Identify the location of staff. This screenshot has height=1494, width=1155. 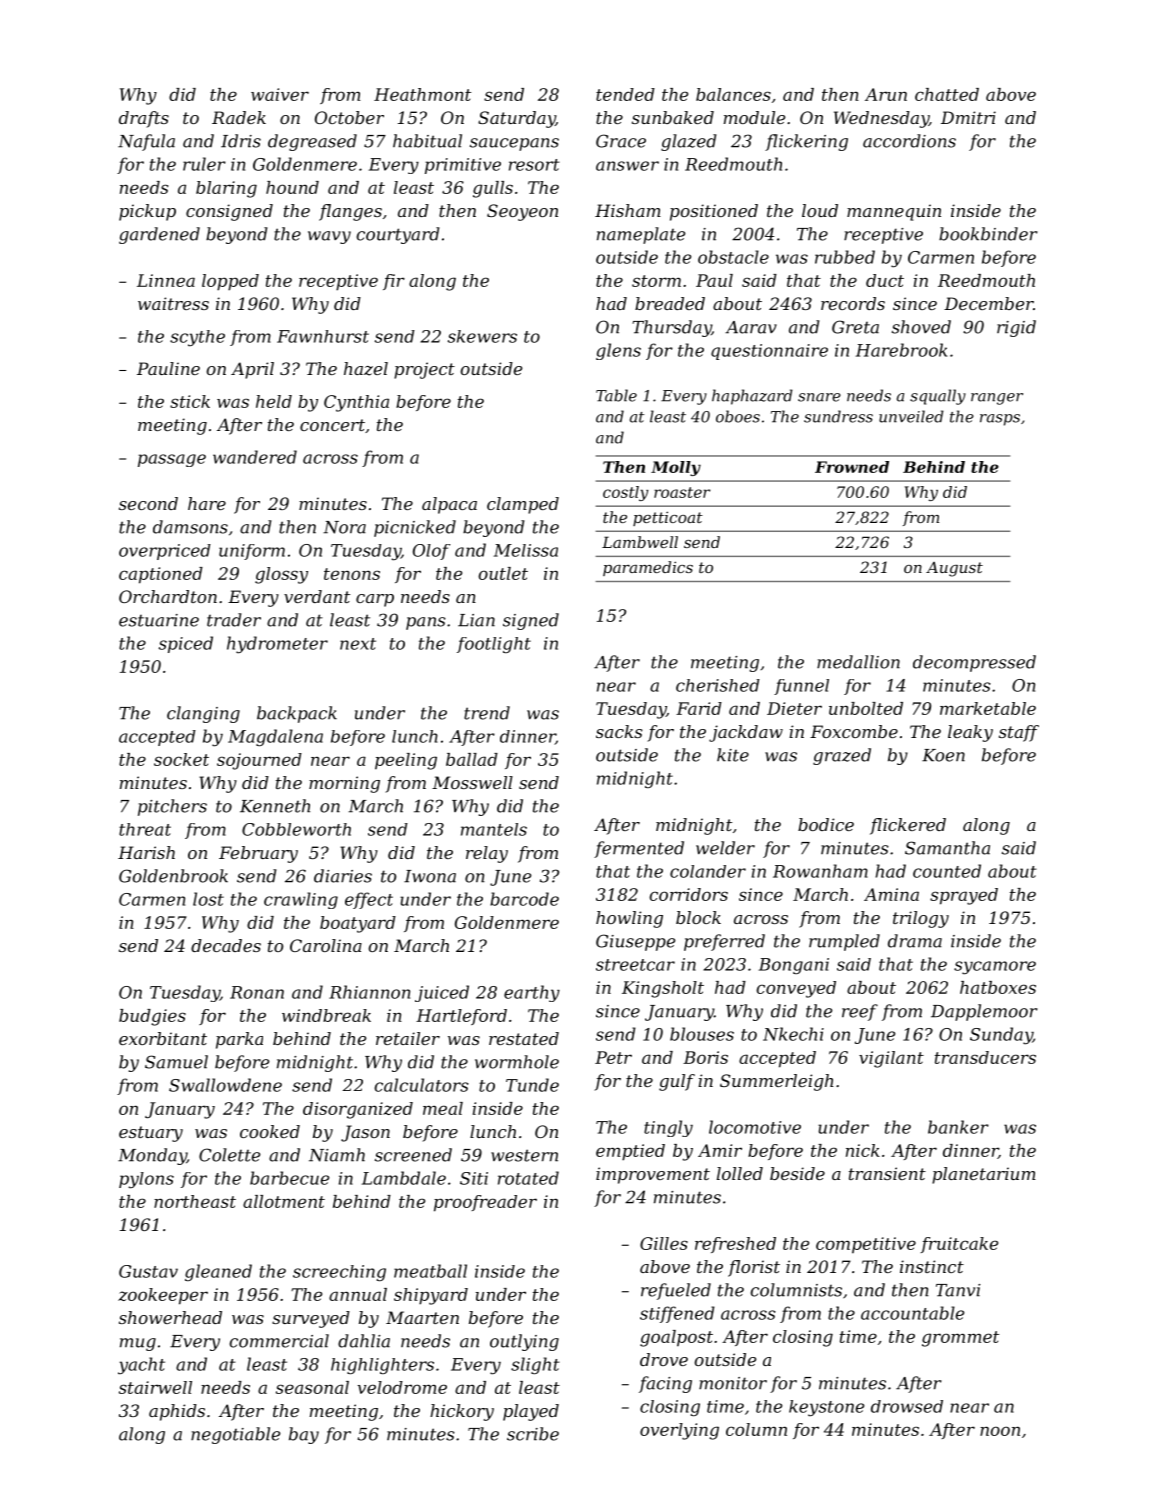
(1019, 733).
